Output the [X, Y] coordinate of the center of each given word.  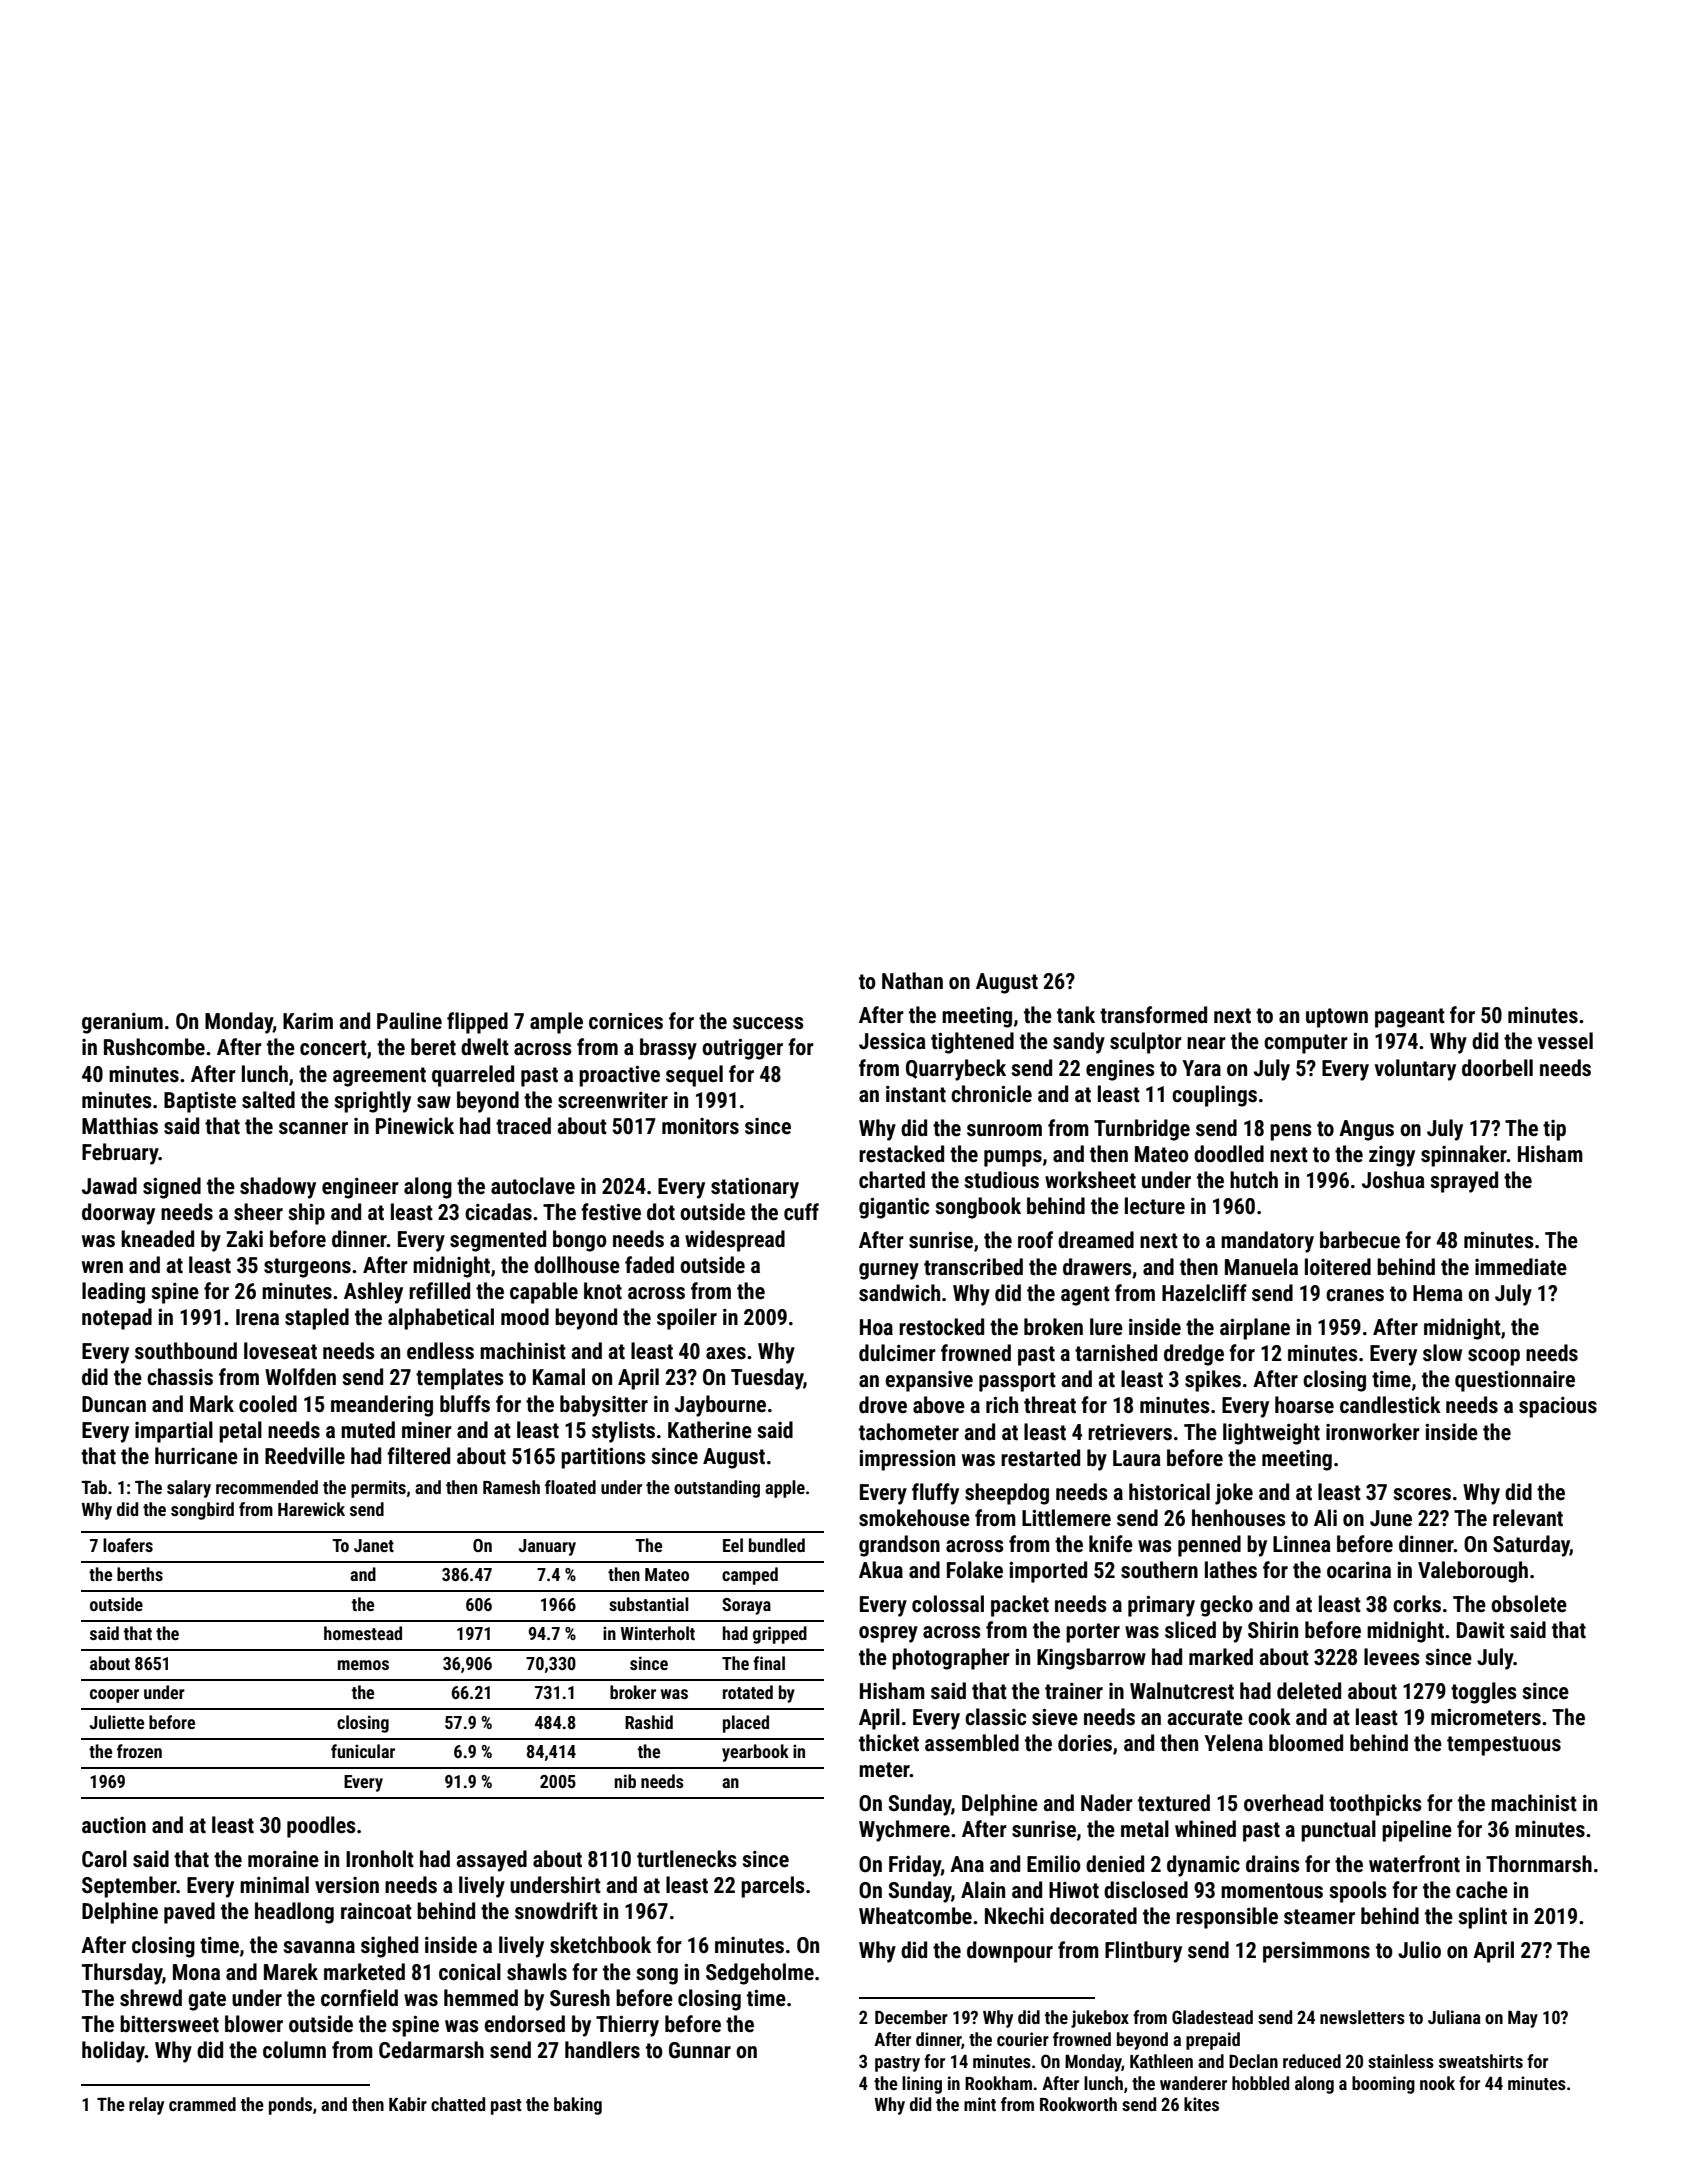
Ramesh [511, 1487]
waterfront [1414, 1864]
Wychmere [904, 1831]
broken [1053, 1327]
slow [1442, 1353]
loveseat [280, 1351]
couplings [1214, 1096]
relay [146, 2106]
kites [1201, 2104]
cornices [626, 1021]
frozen [139, 1751]
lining [922, 2085]
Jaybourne [720, 1406]
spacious [1558, 1407]
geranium [122, 1023]
